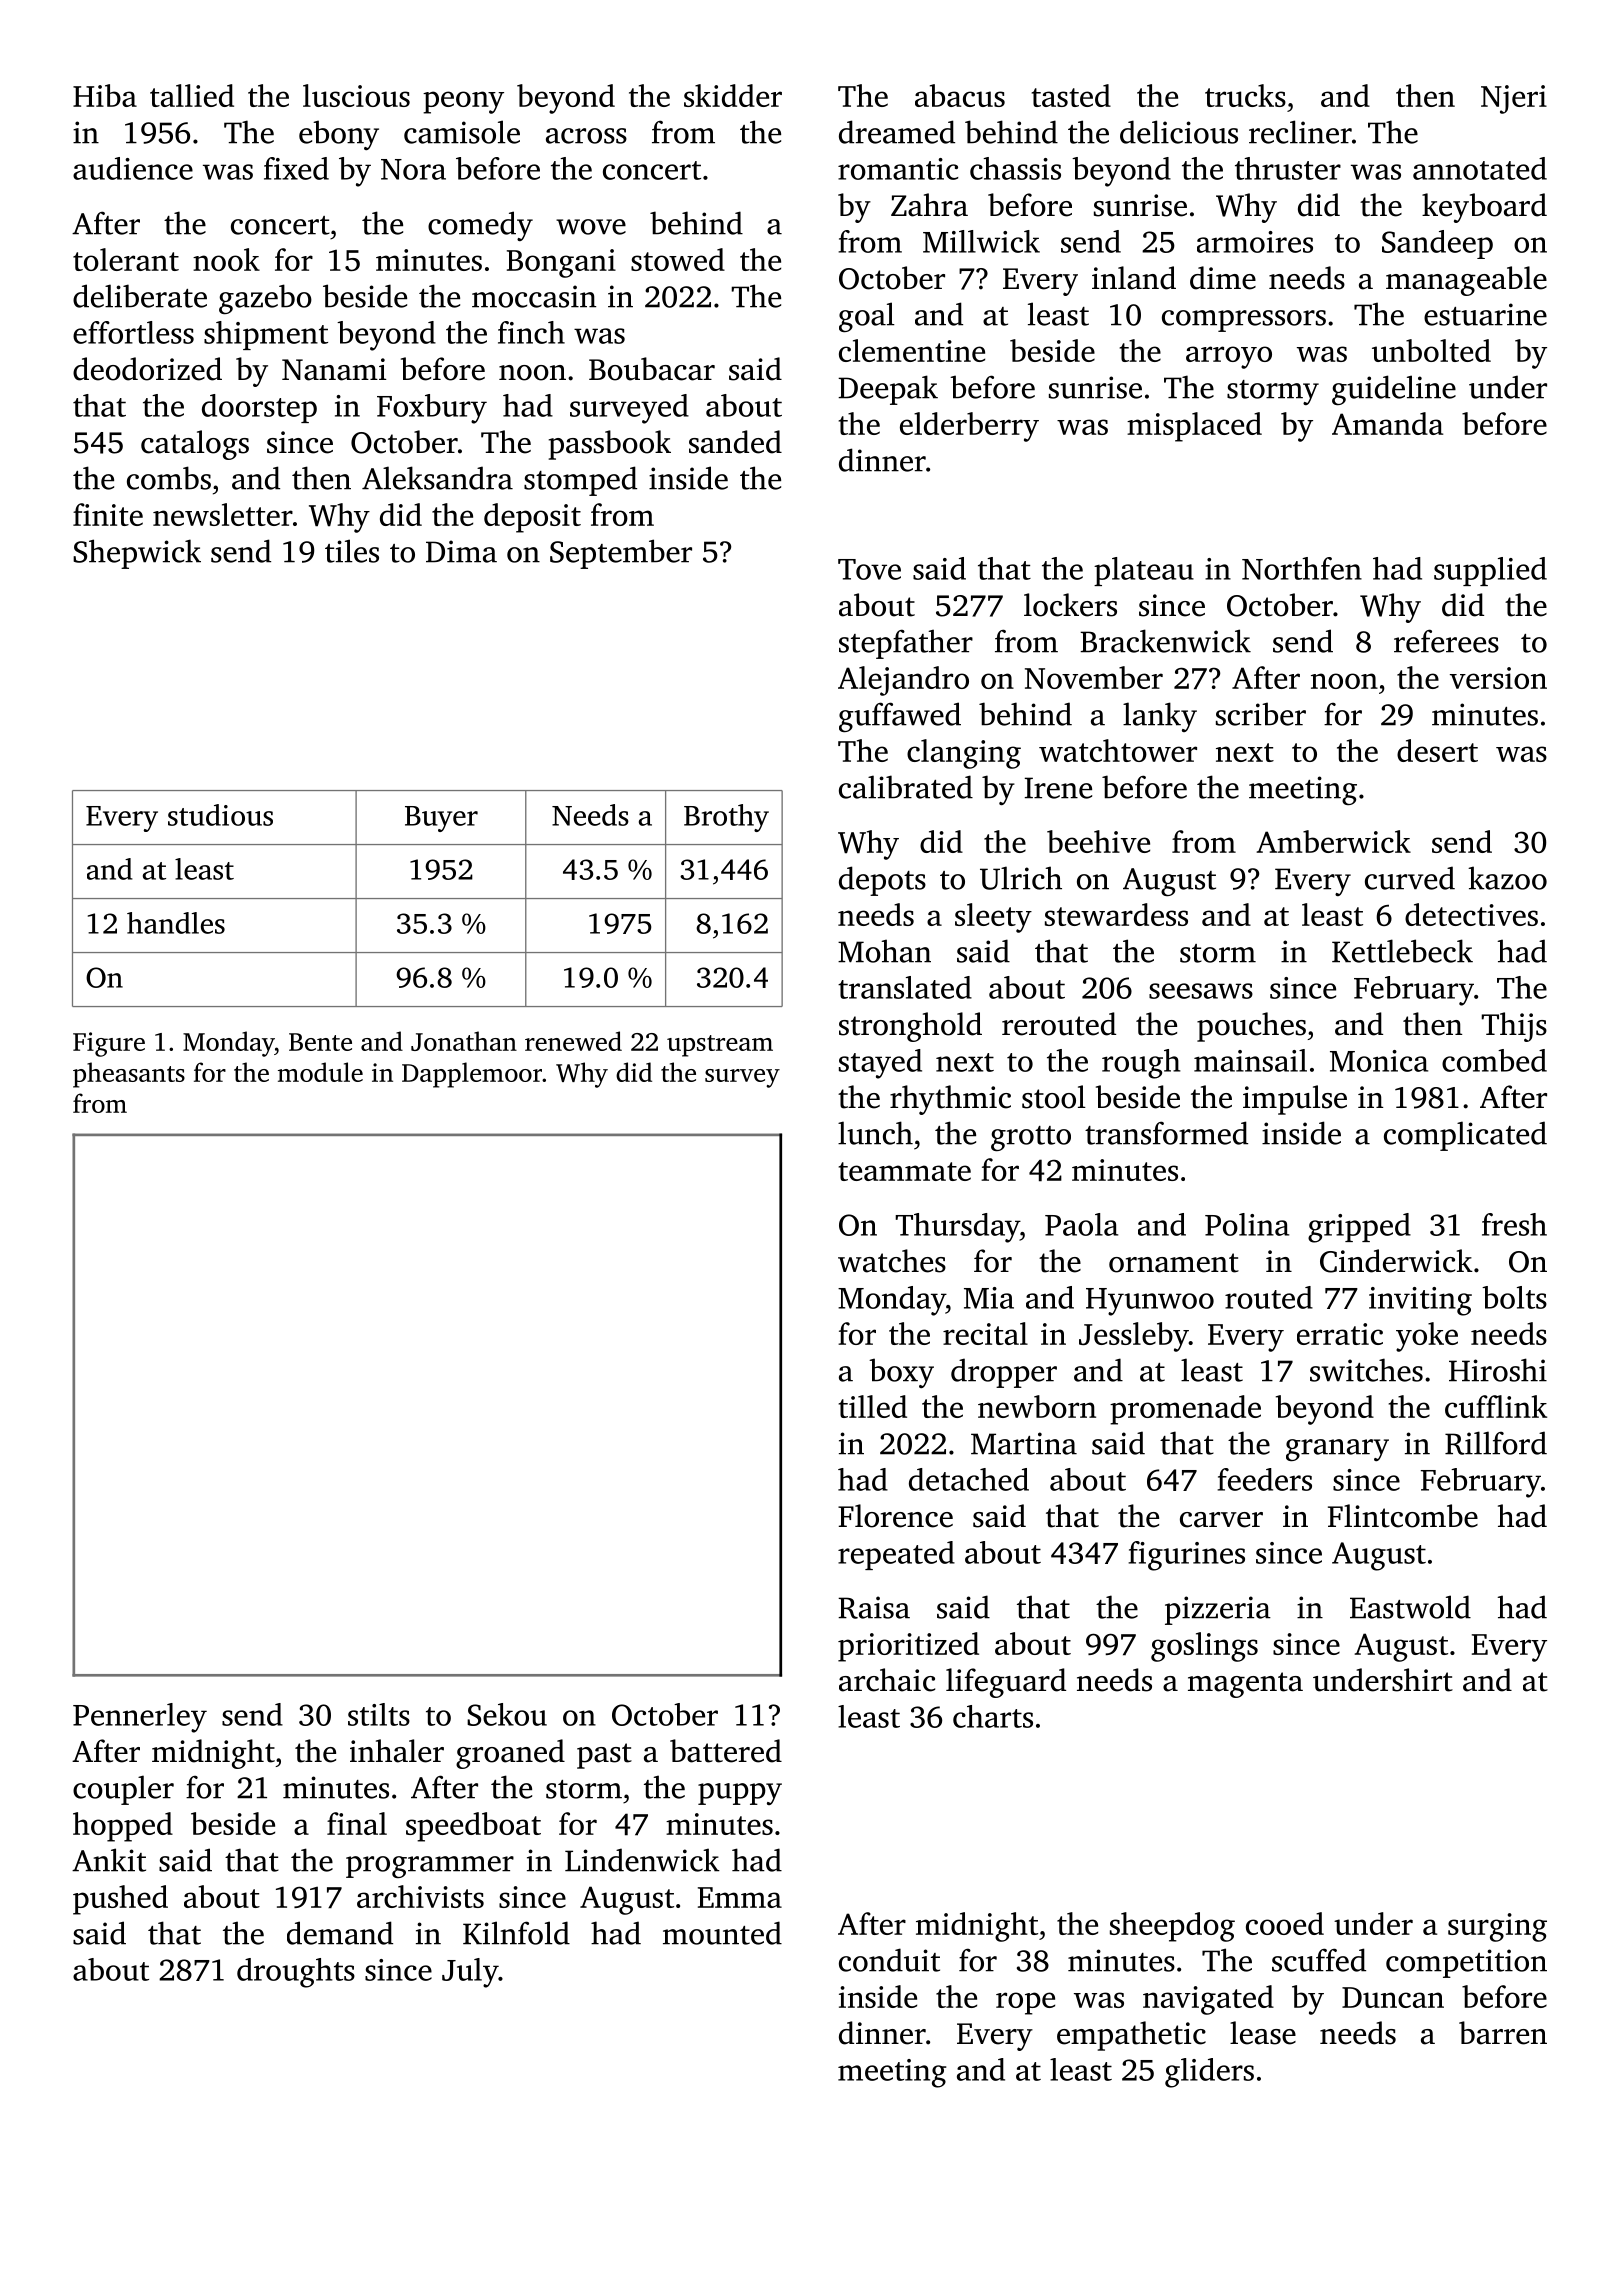  What do you see at coordinates (472, 1075) in the document?
I see `Dapplemoor` at bounding box center [472, 1075].
